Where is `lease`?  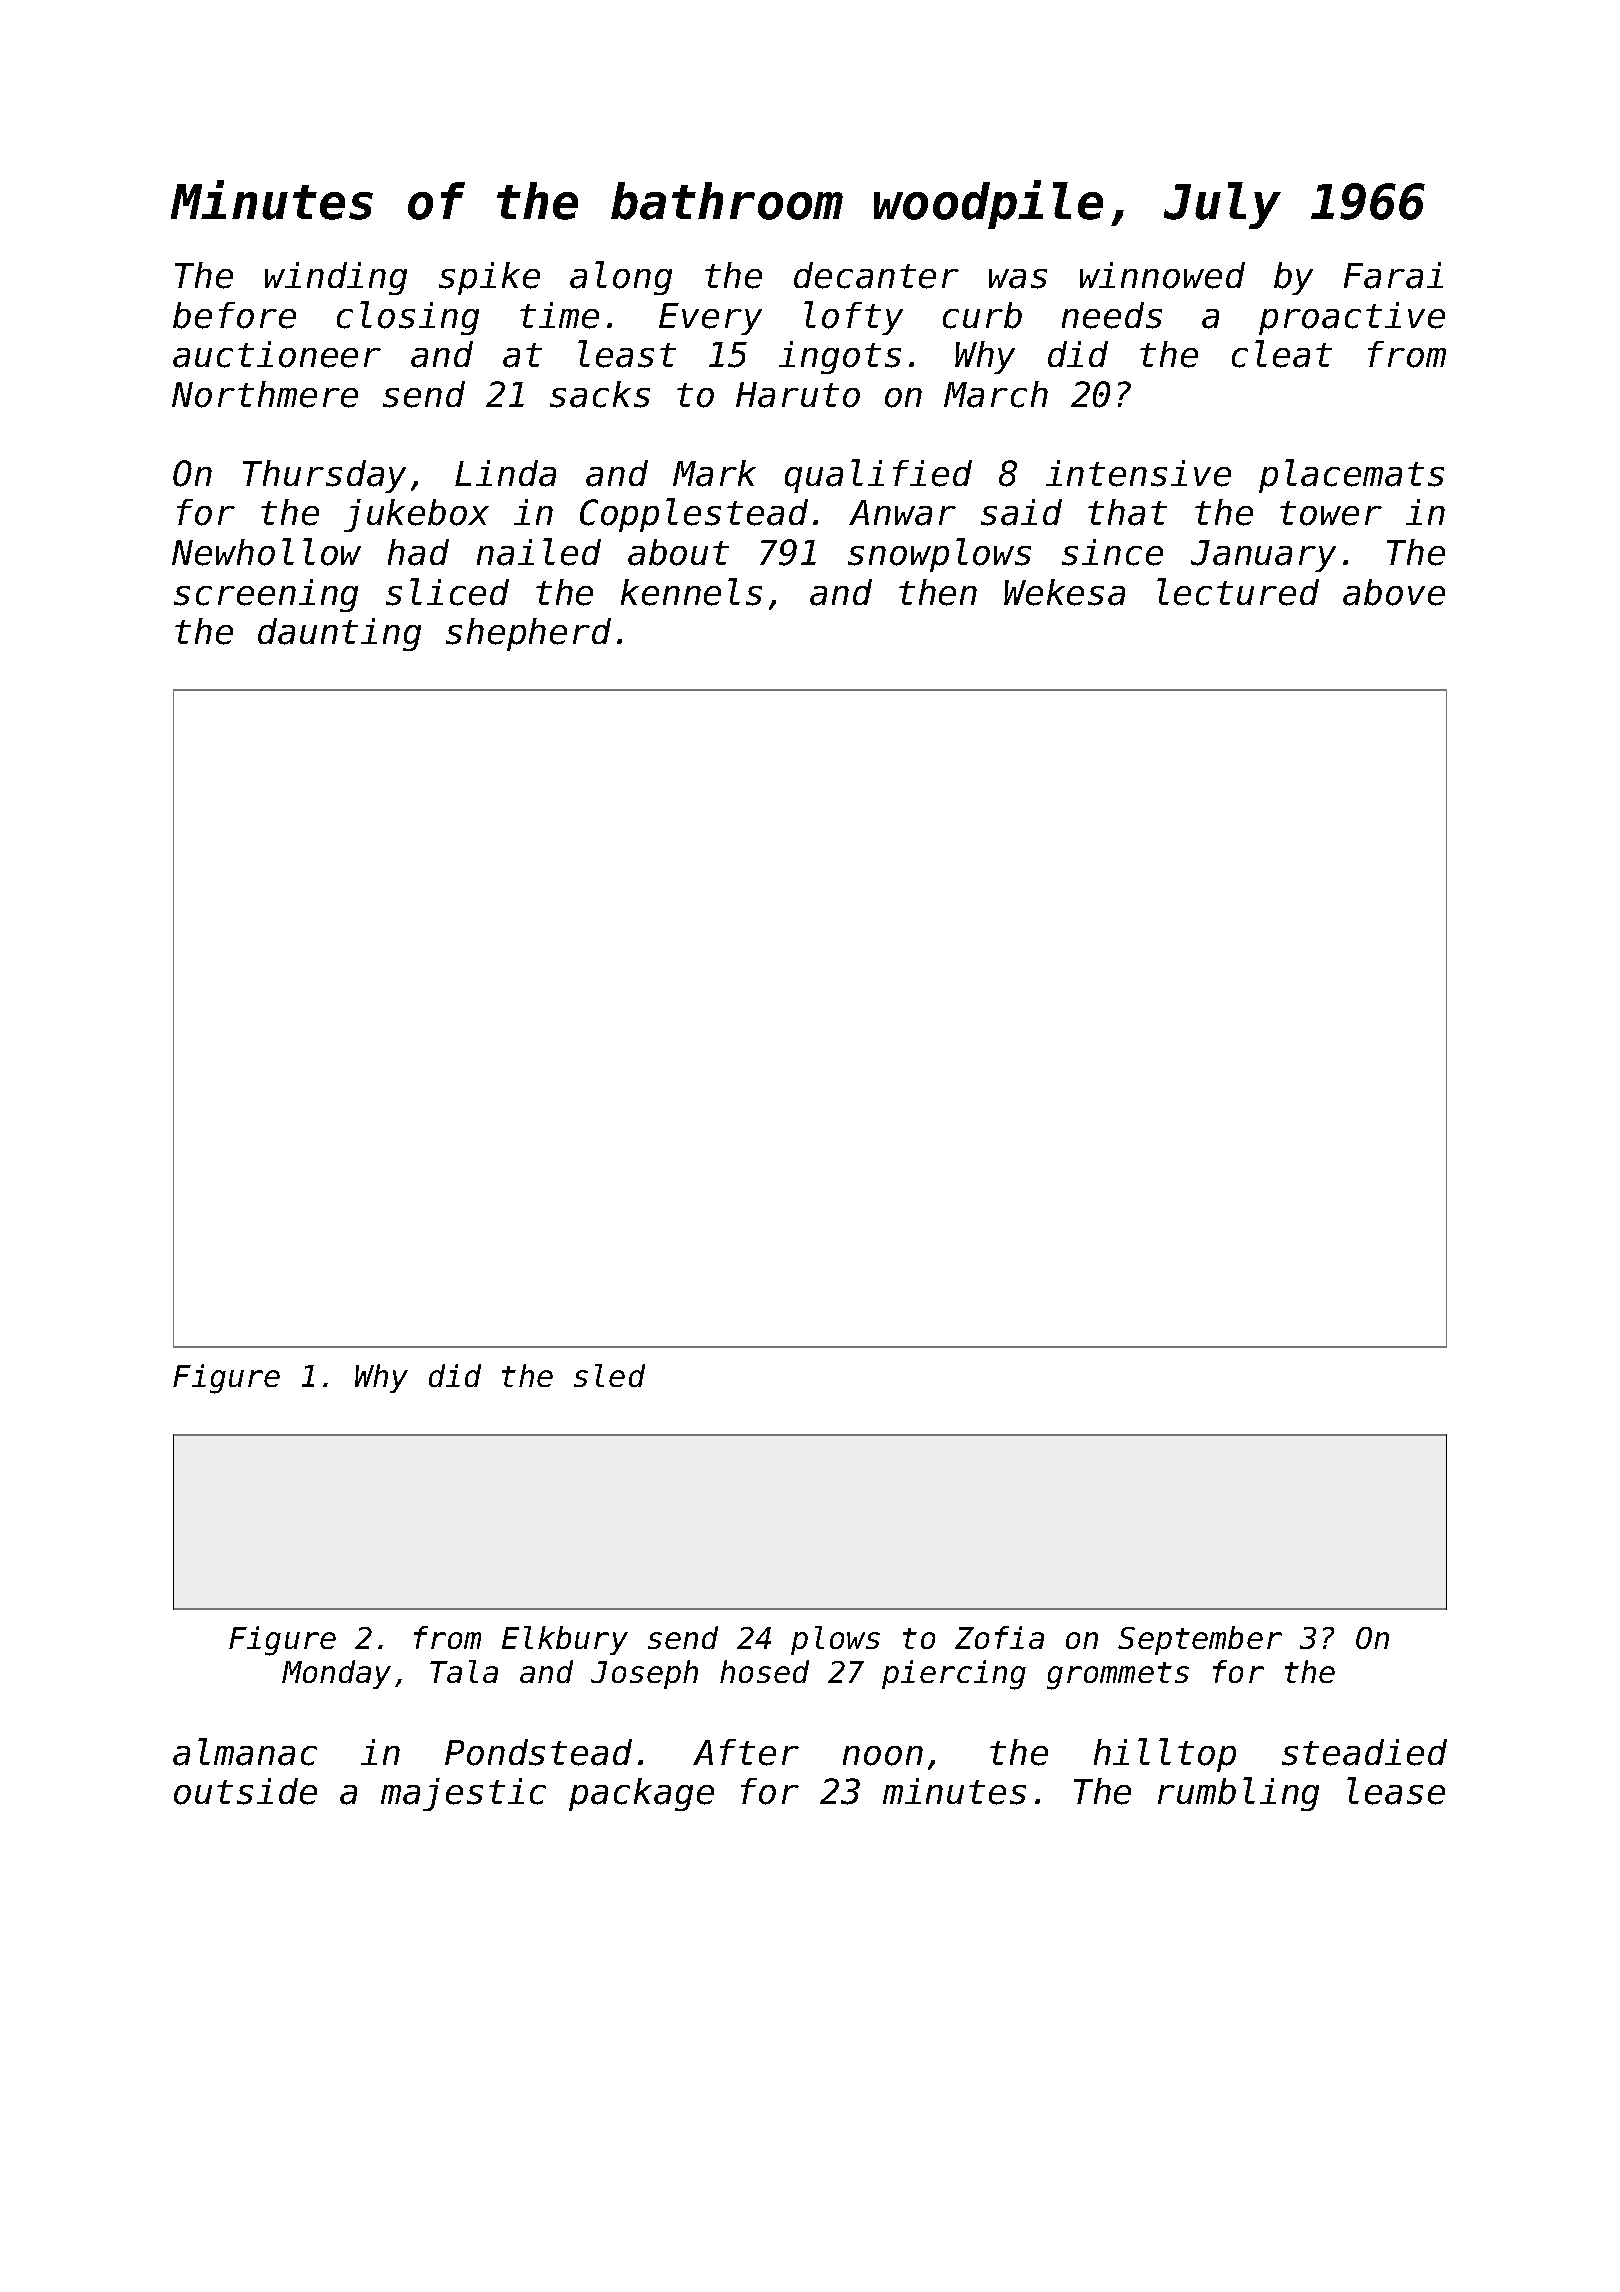 lease is located at coordinates (1396, 1791).
